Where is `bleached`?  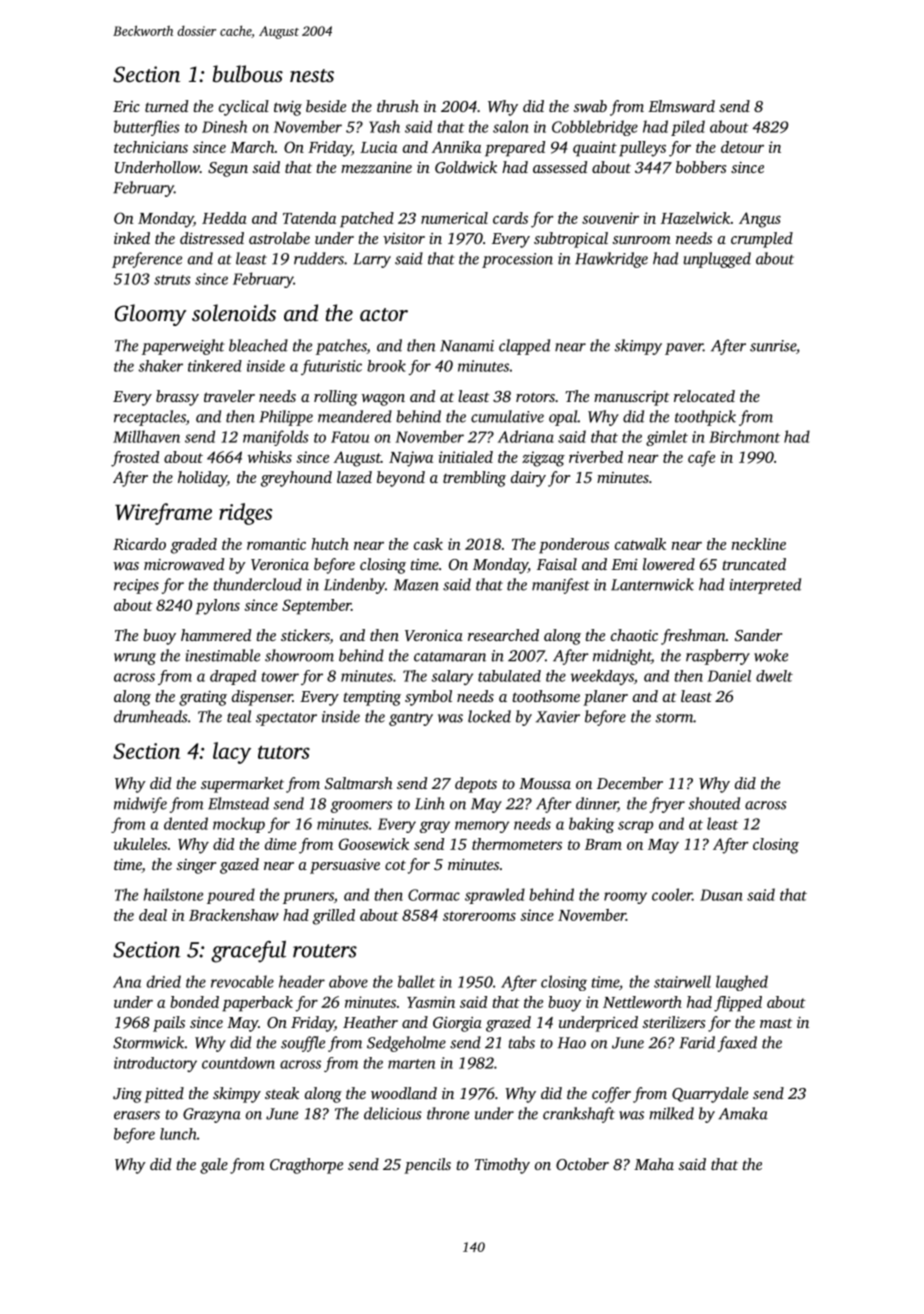
bleached is located at coordinates (258, 345).
